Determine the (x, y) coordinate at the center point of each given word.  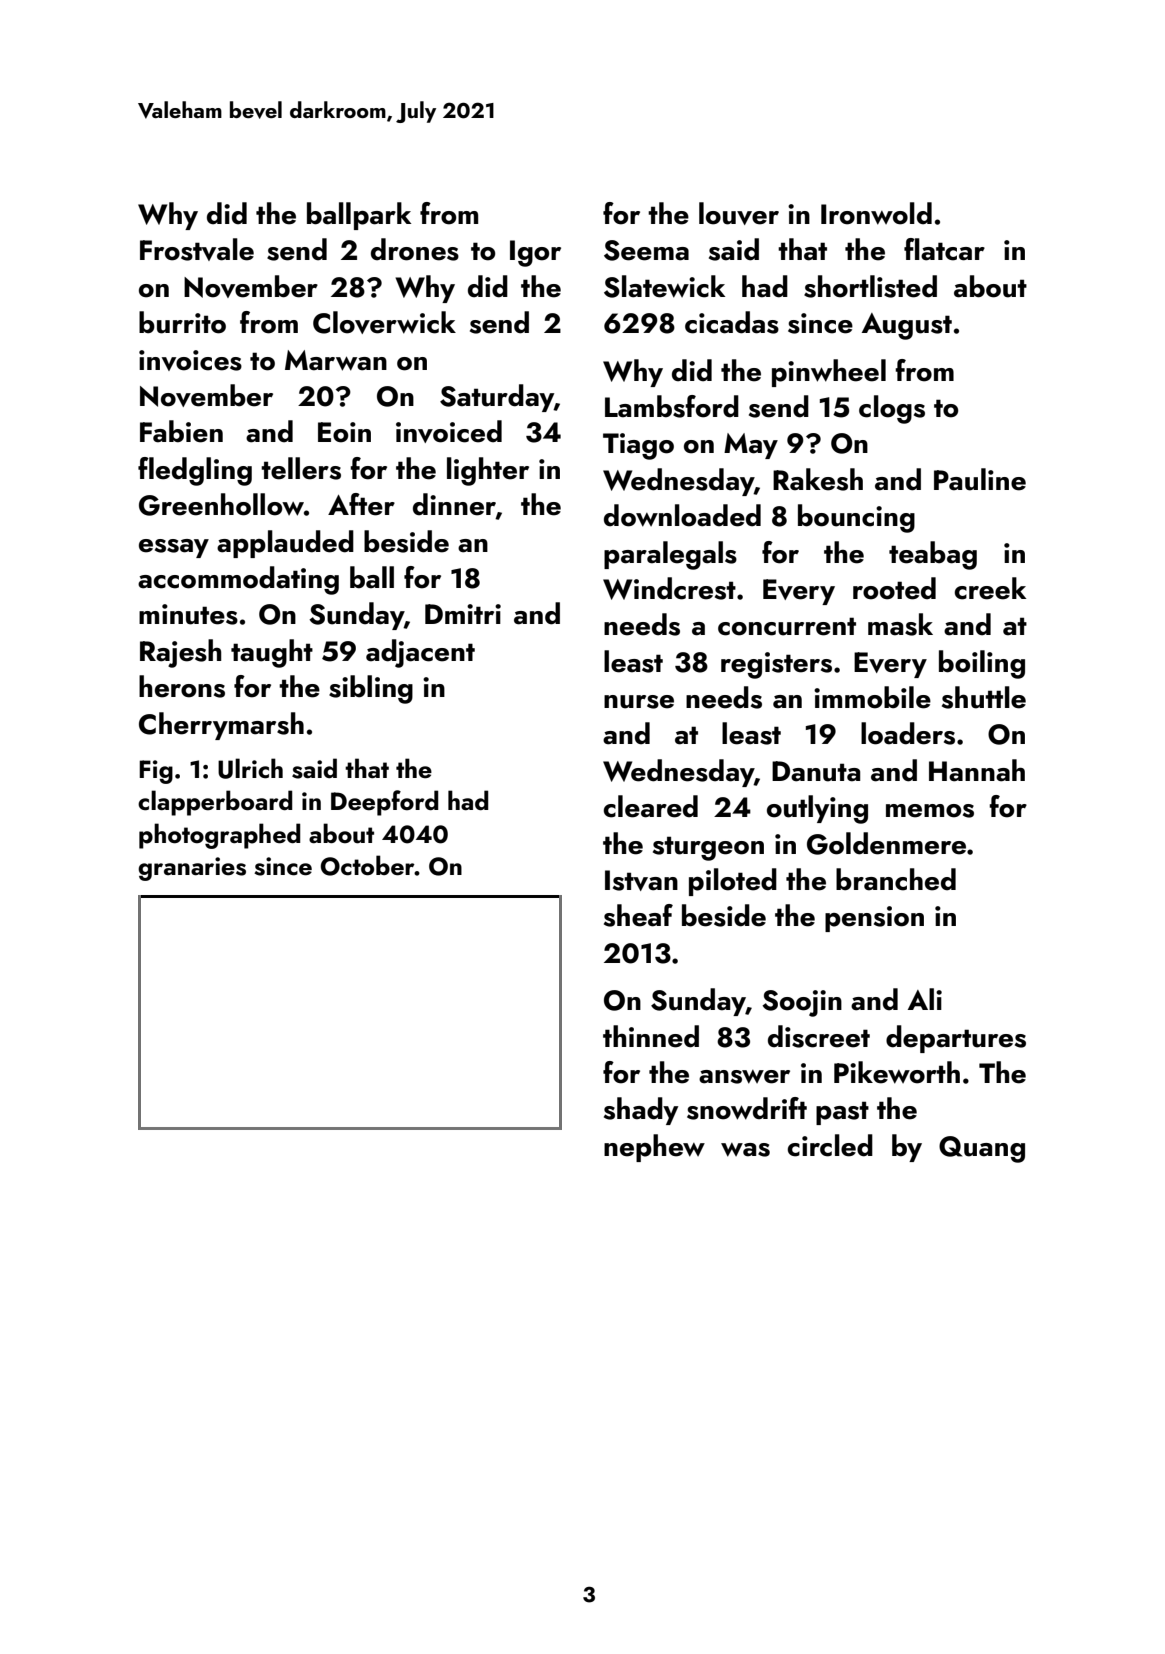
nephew (654, 1148)
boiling (982, 664)
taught (272, 653)
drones (415, 249)
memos (930, 811)
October (368, 865)
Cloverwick (384, 322)
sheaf (638, 915)
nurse (639, 702)
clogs (892, 409)
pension (874, 919)
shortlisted (870, 286)
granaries (192, 869)
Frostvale (197, 249)
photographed (219, 836)
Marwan (336, 360)
